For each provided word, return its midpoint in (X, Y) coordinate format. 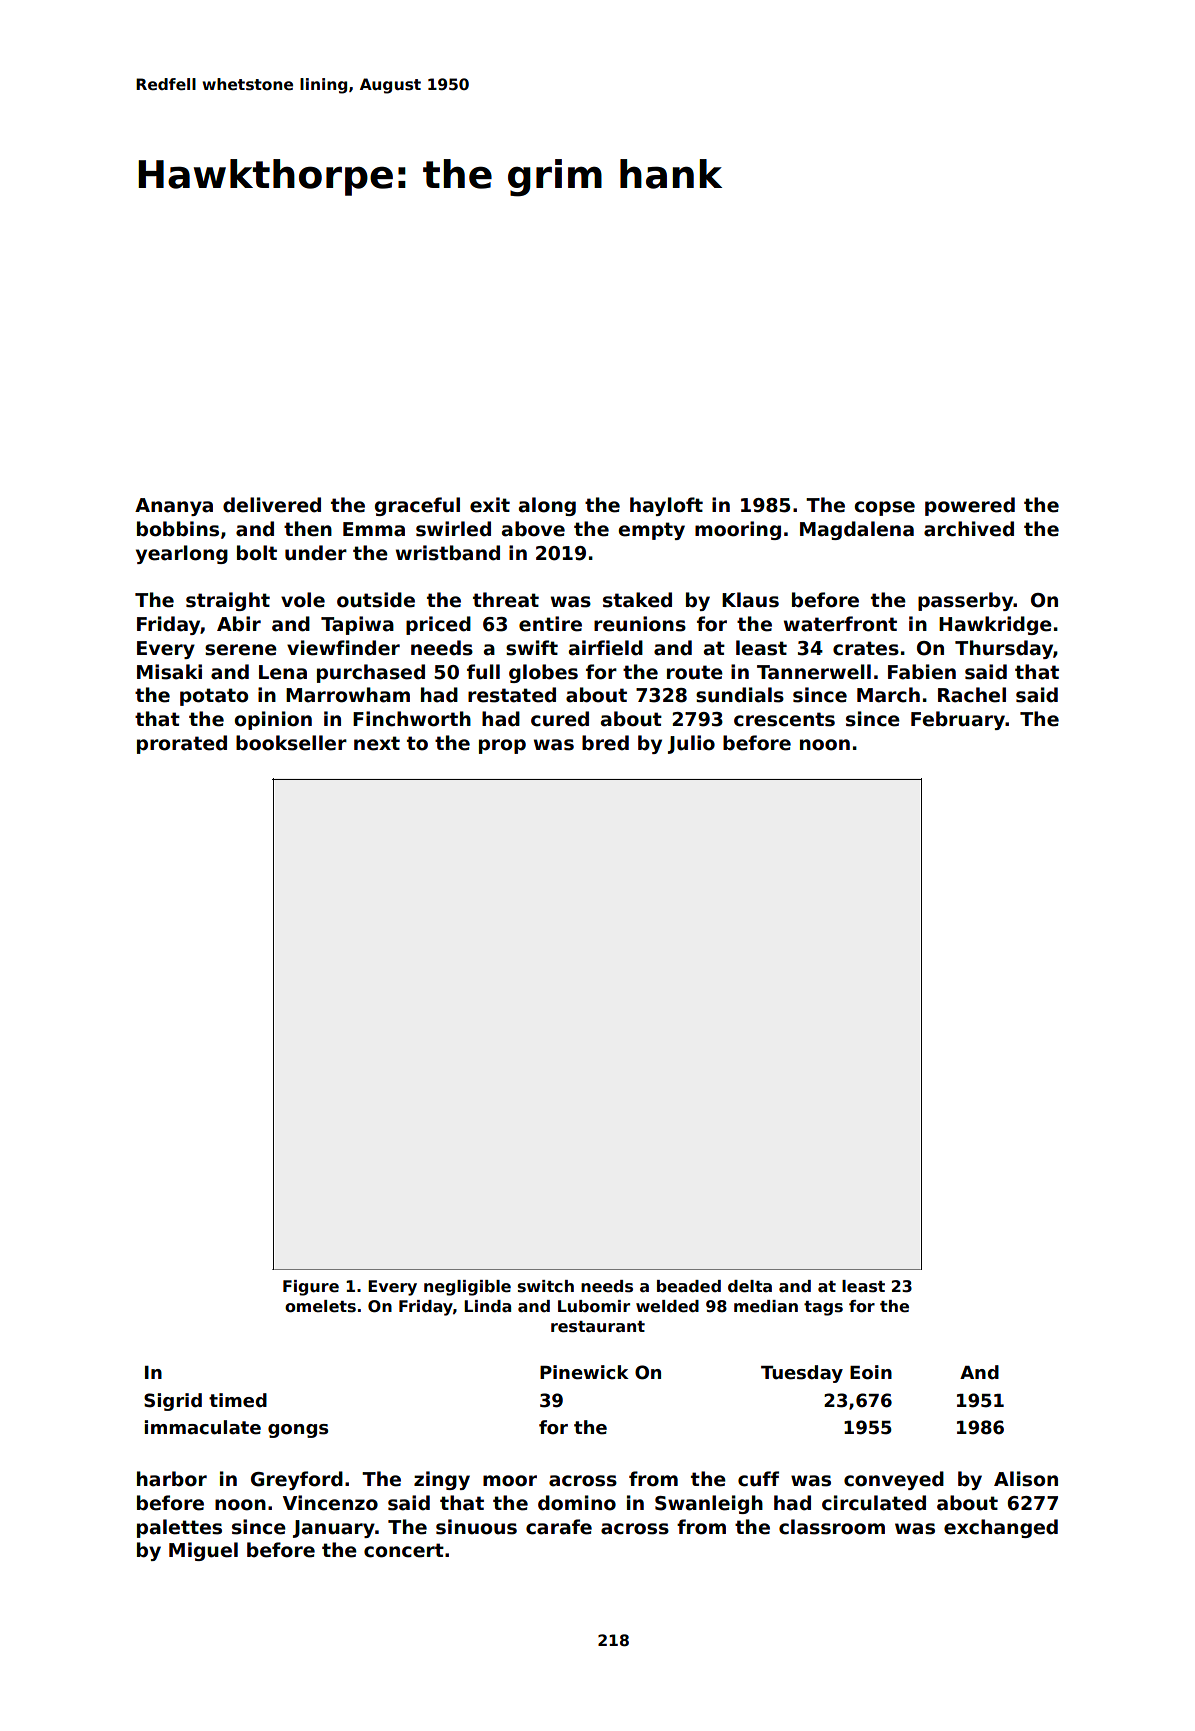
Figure (311, 1288)
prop (502, 746)
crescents (784, 719)
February (958, 720)
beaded (689, 1286)
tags (823, 1308)
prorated (182, 744)
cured (560, 719)
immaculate (202, 1427)
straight (228, 601)
